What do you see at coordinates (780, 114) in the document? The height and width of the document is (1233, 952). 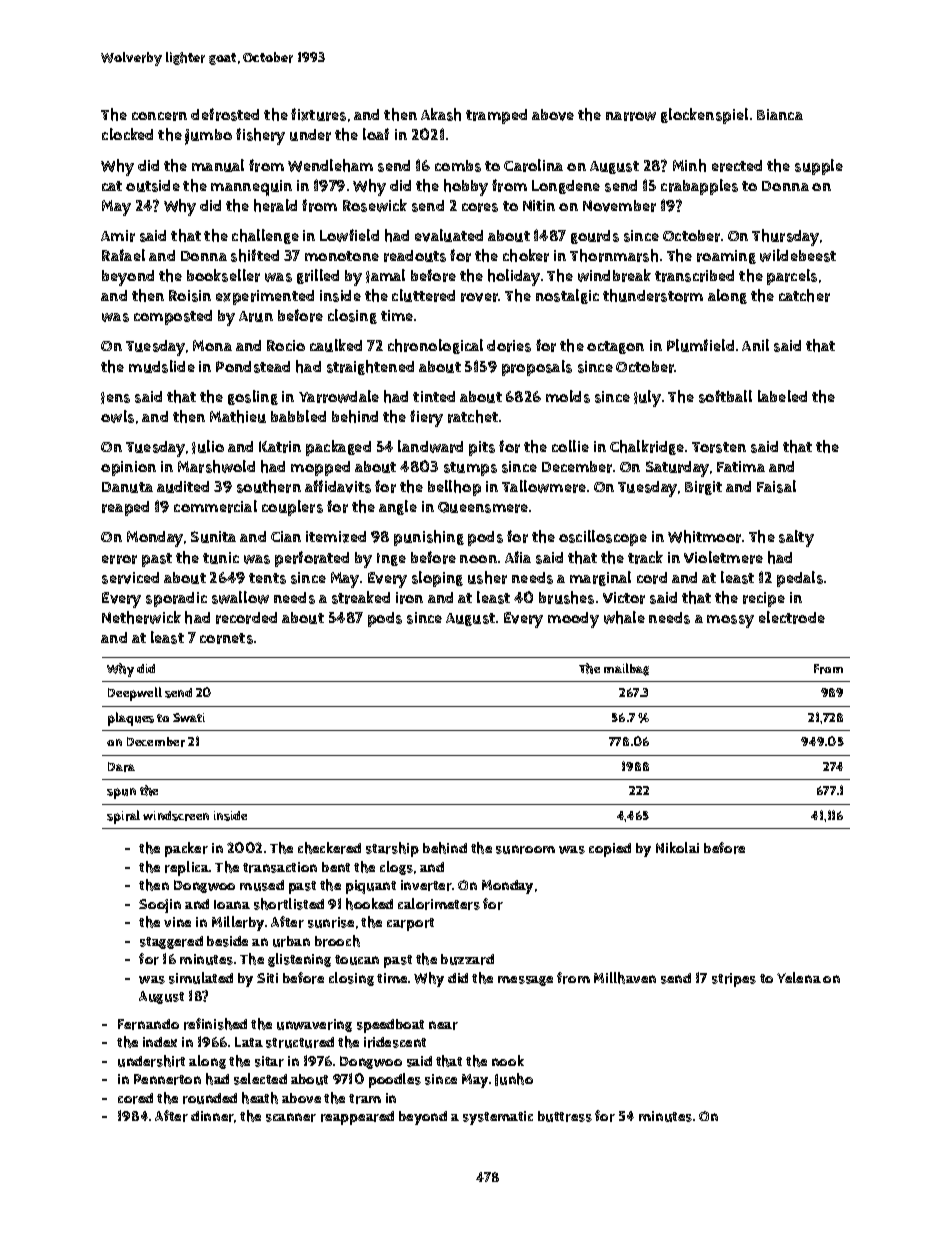 I see `Bianca` at bounding box center [780, 114].
